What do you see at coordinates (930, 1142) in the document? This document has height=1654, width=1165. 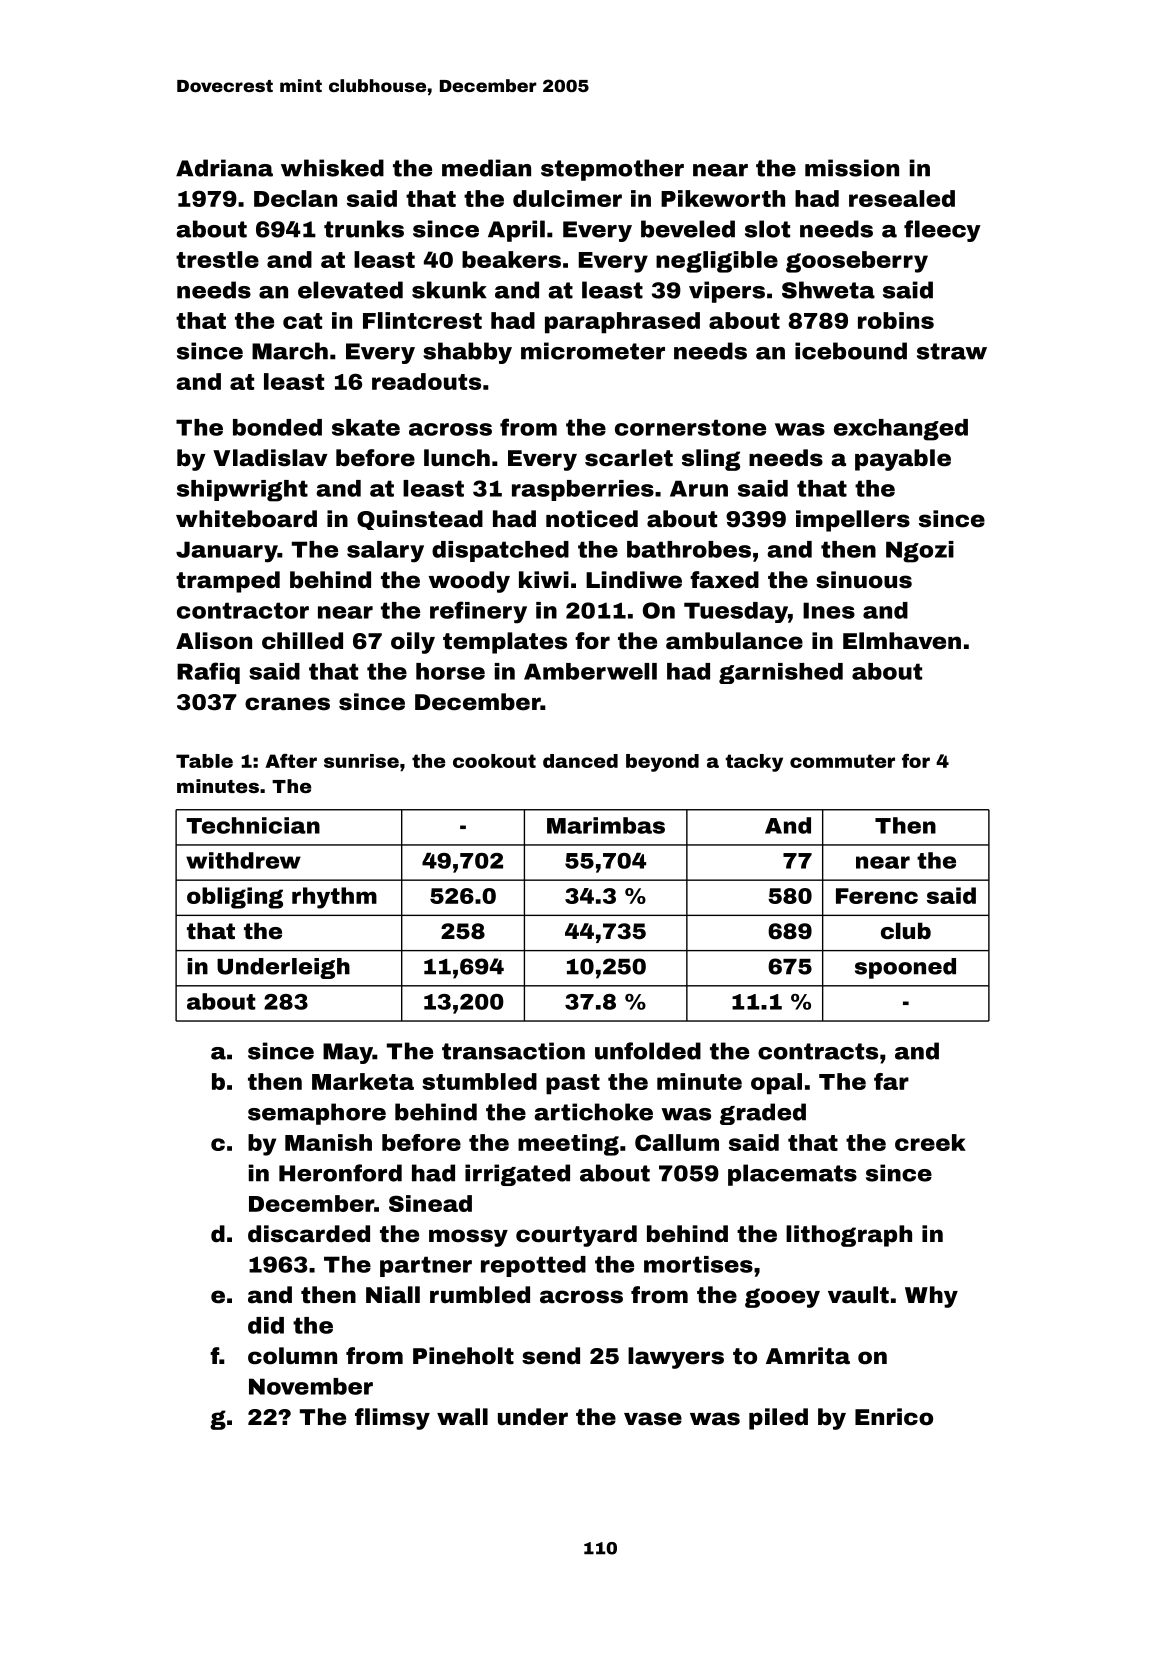 I see `creek` at bounding box center [930, 1142].
